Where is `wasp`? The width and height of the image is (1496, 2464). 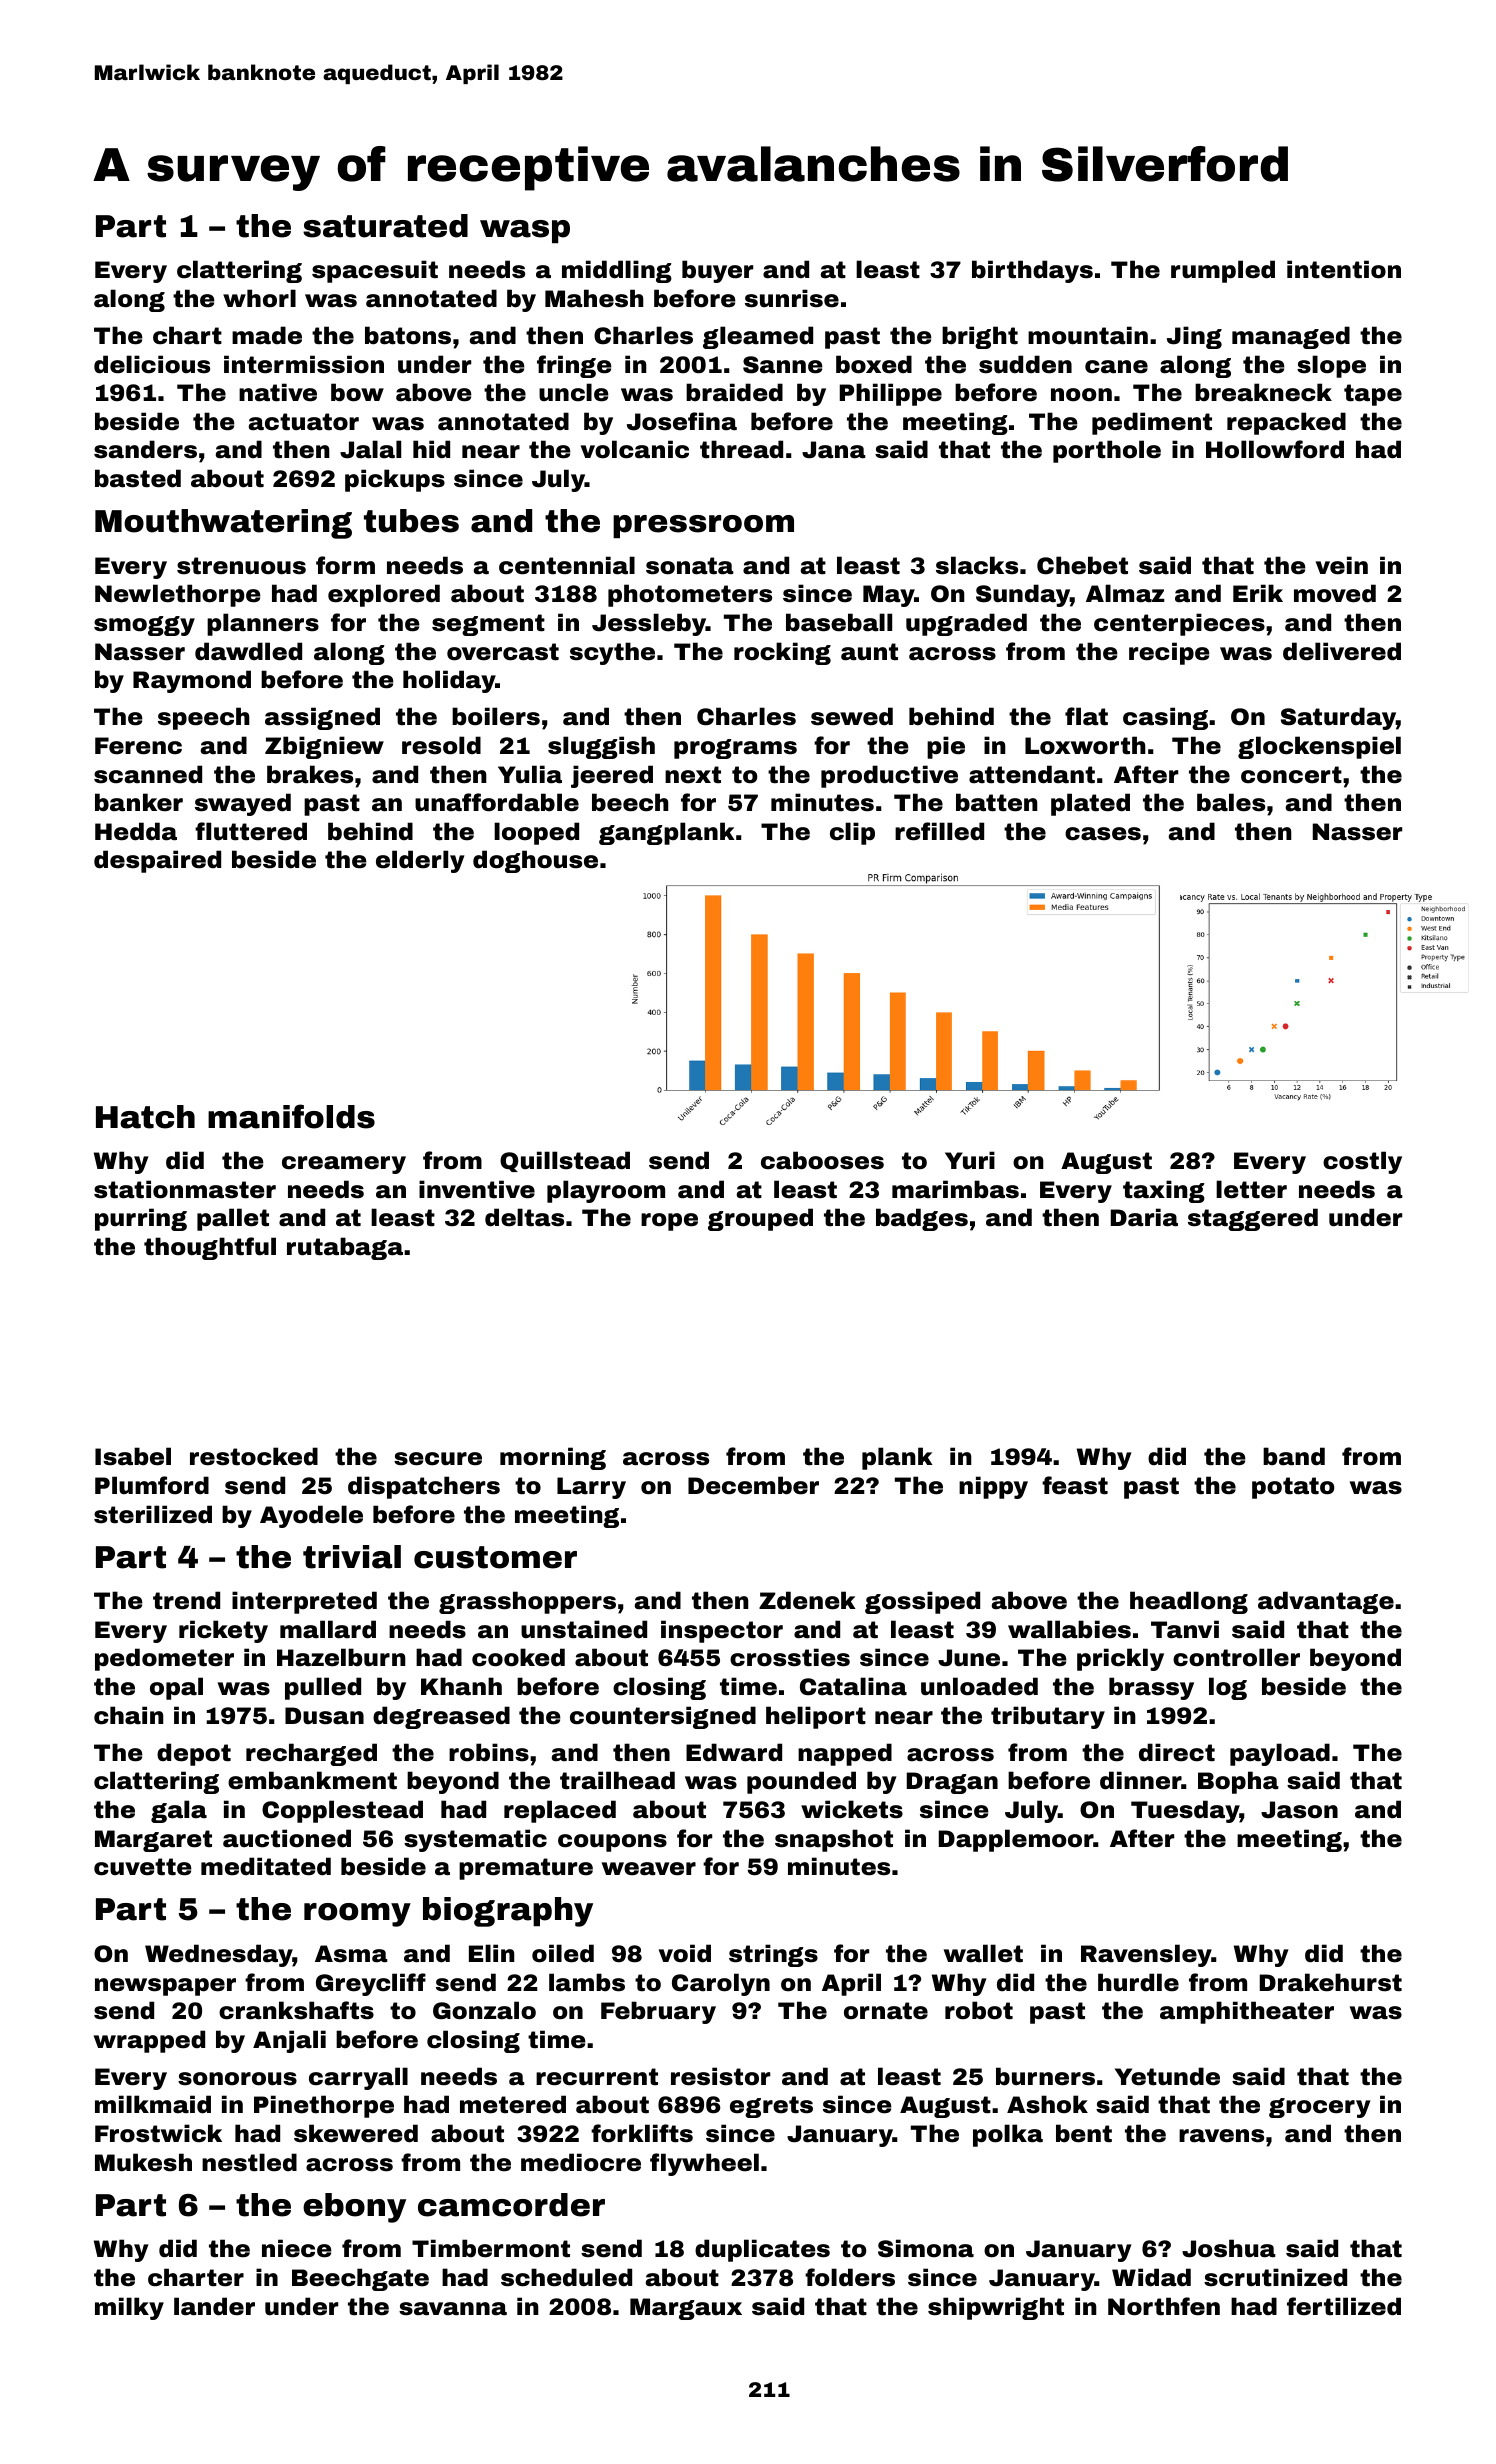 wasp is located at coordinates (525, 231).
